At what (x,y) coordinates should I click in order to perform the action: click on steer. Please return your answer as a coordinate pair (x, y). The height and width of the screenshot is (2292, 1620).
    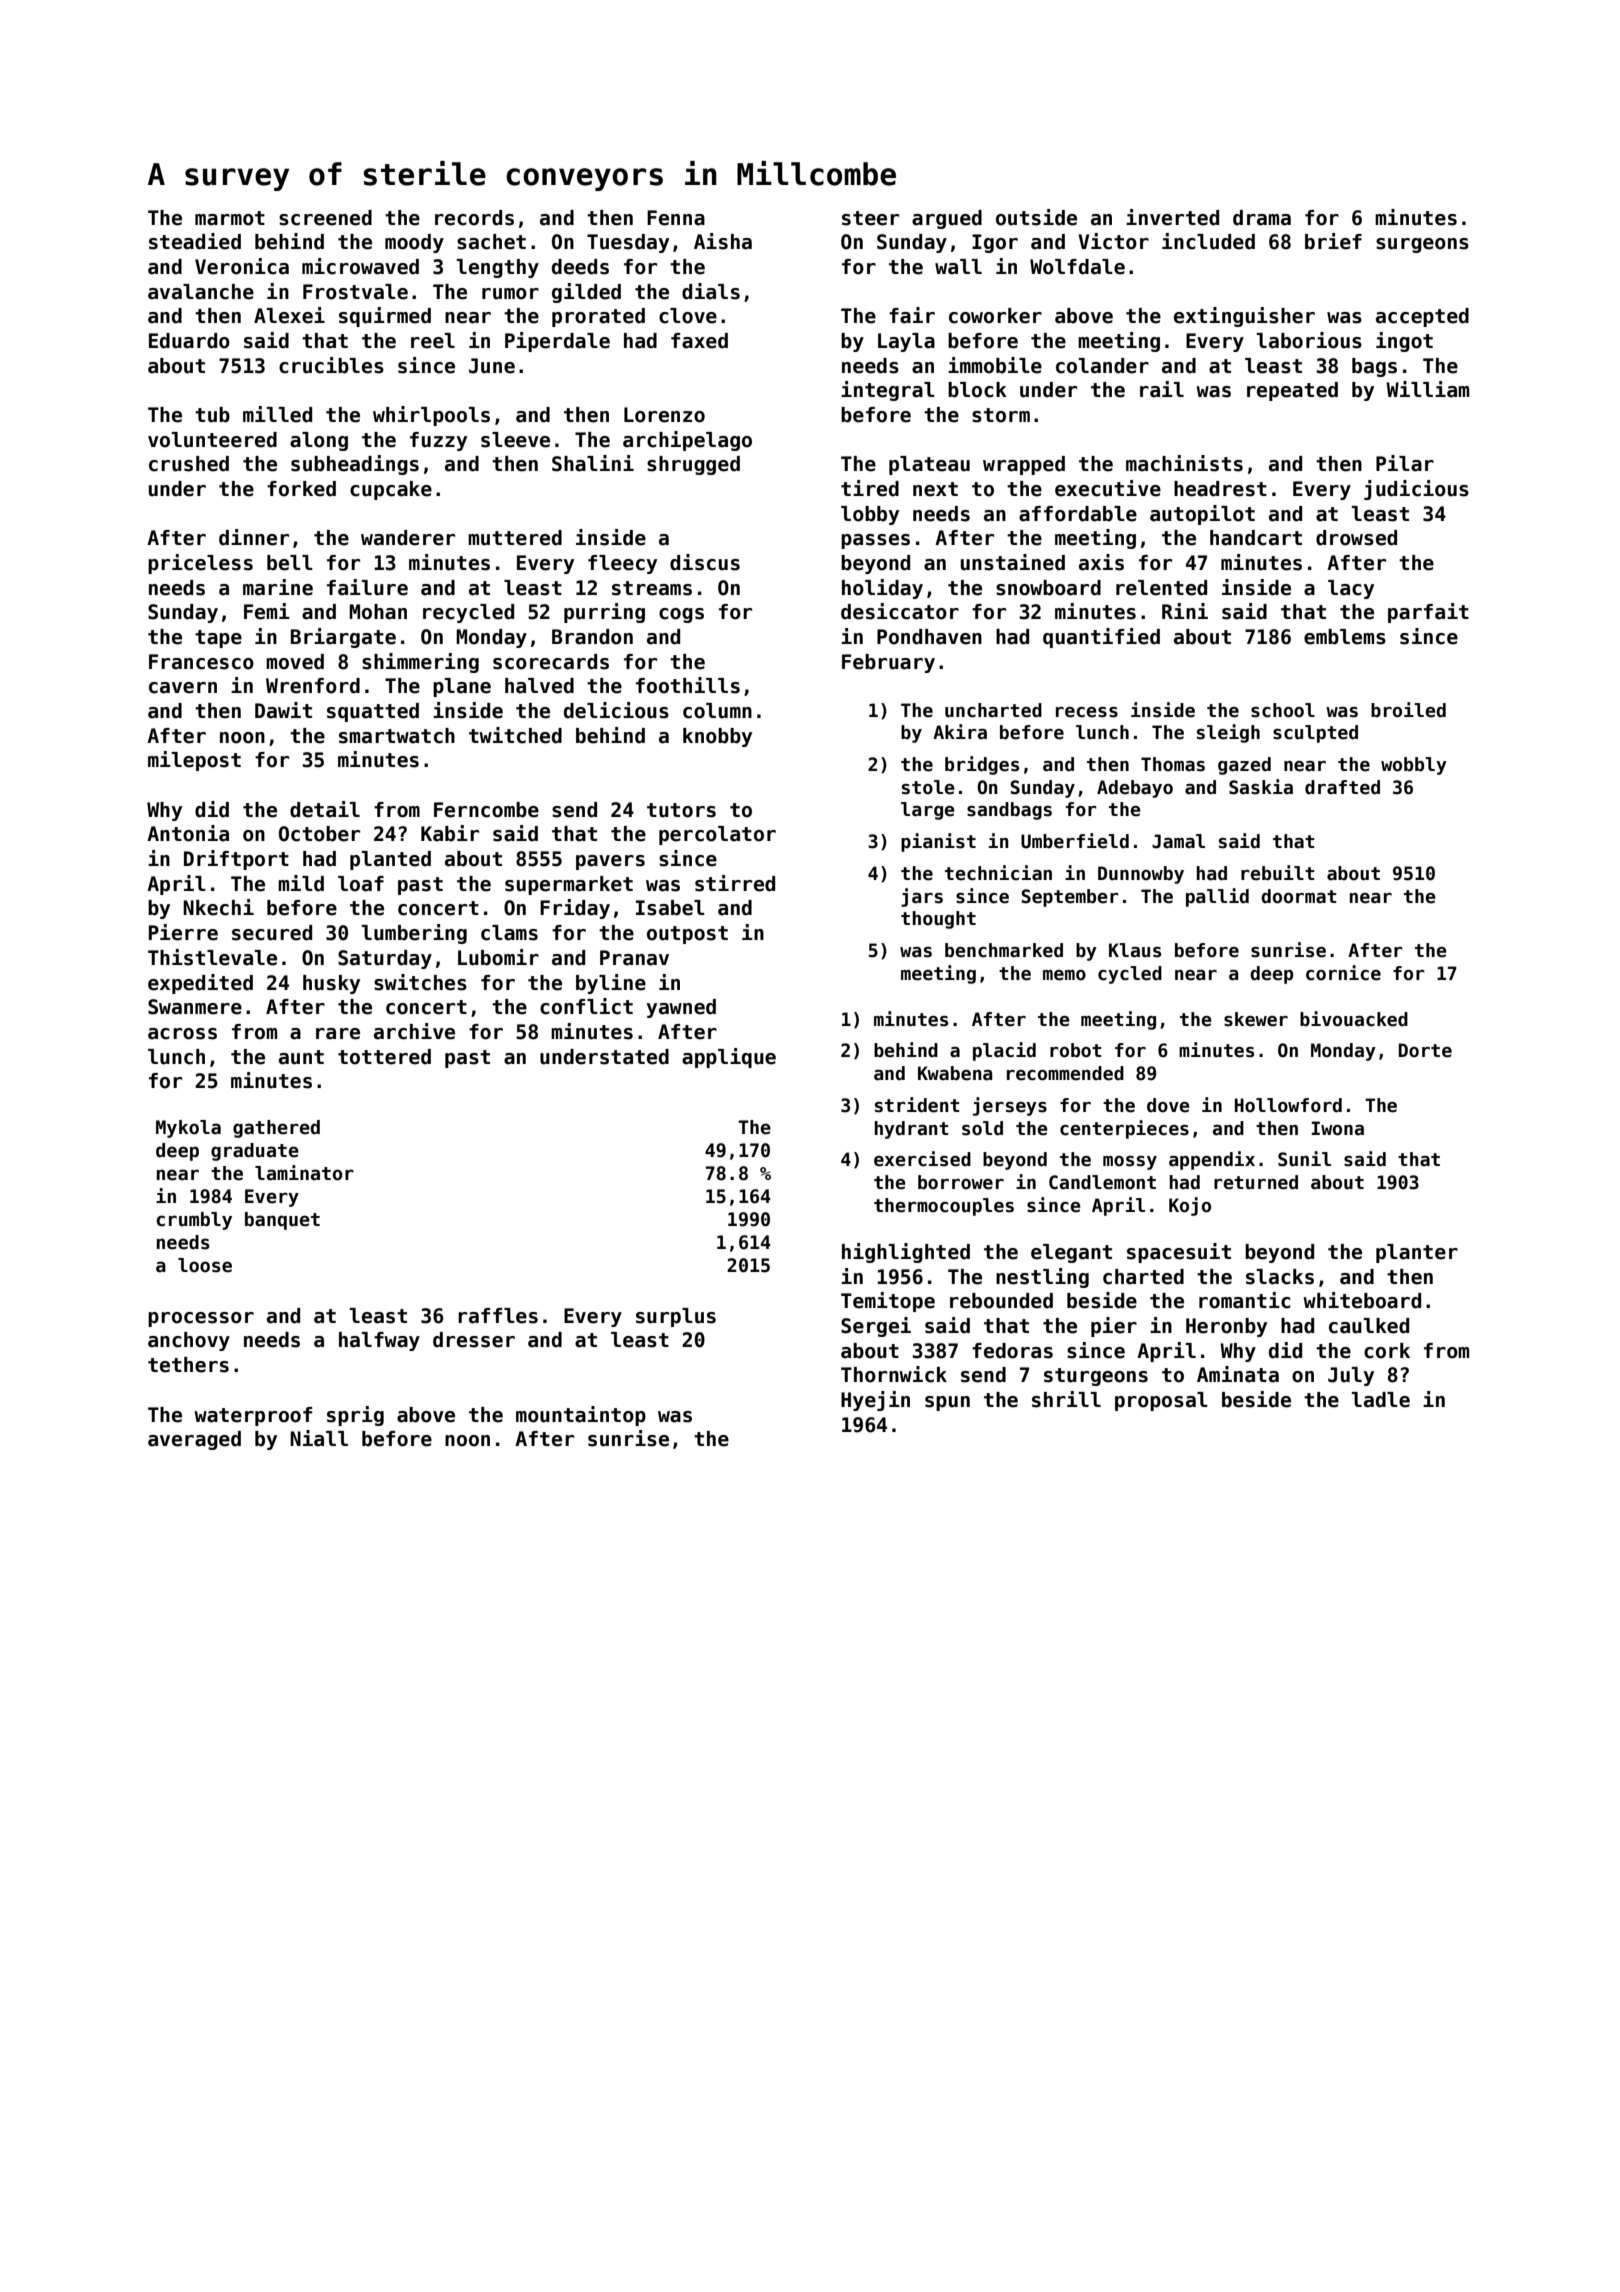
    Looking at the image, I should click on (870, 218).
